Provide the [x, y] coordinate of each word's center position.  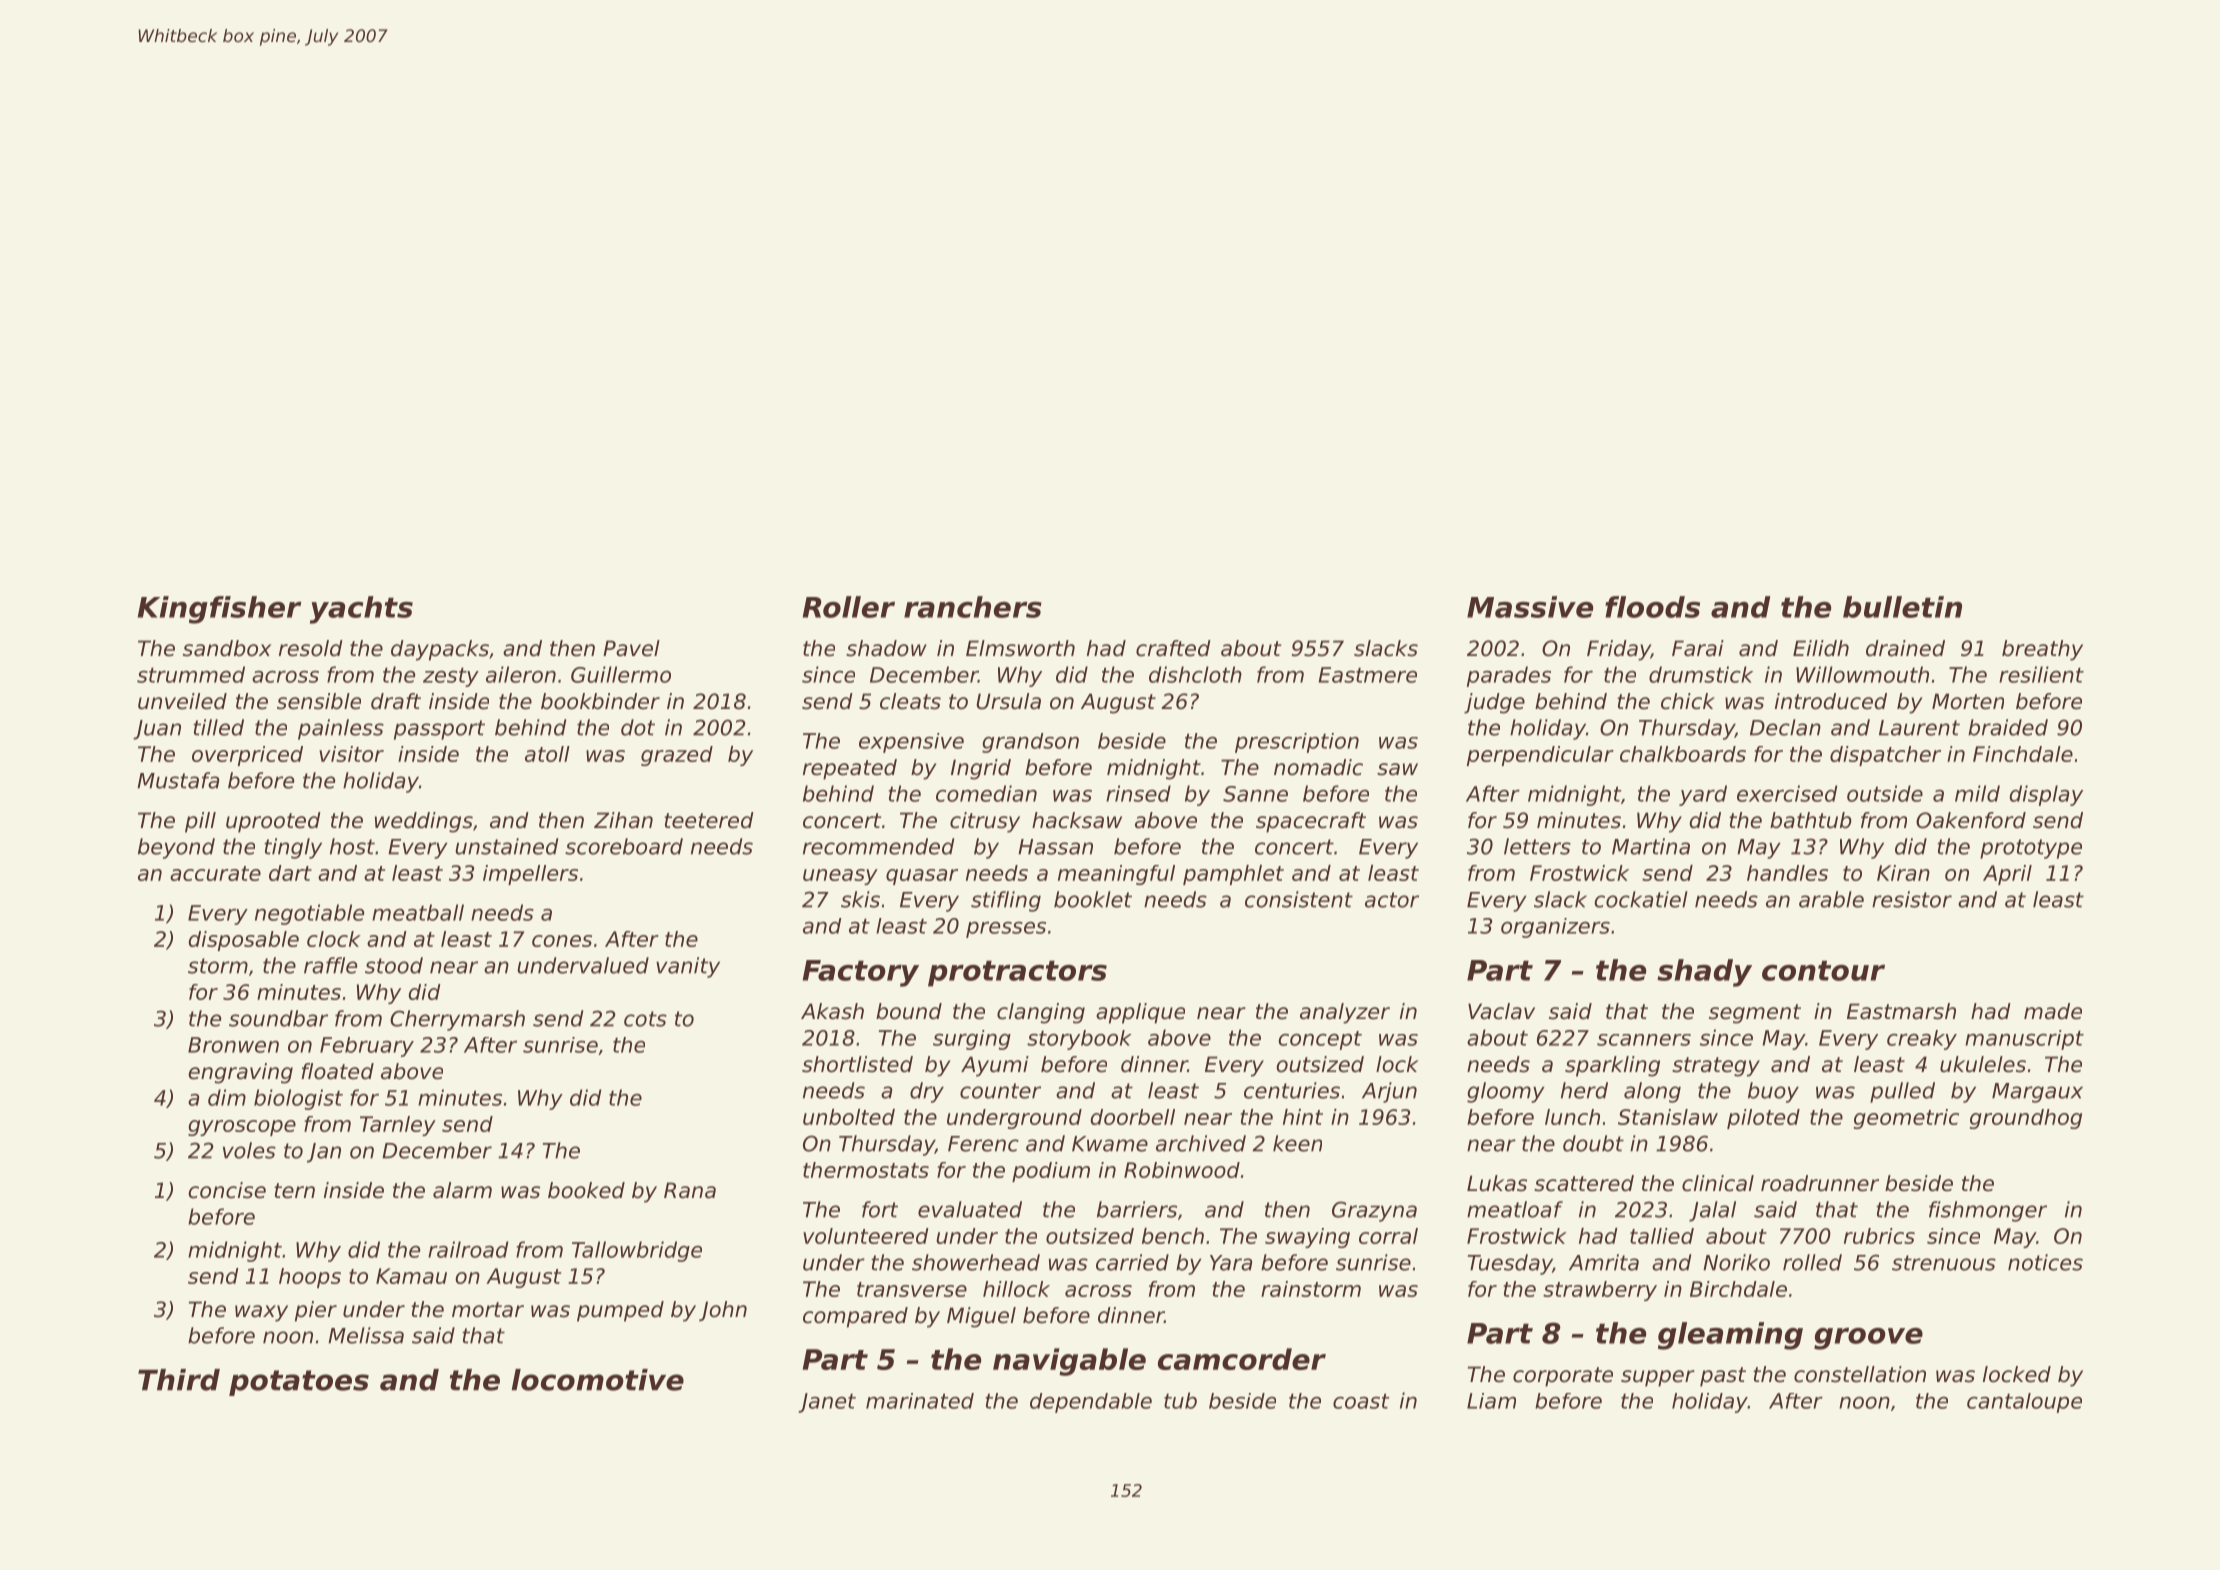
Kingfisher [219, 610]
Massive [1530, 607]
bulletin [1902, 607]
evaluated [970, 1209]
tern [294, 1191]
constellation [1860, 1374]
